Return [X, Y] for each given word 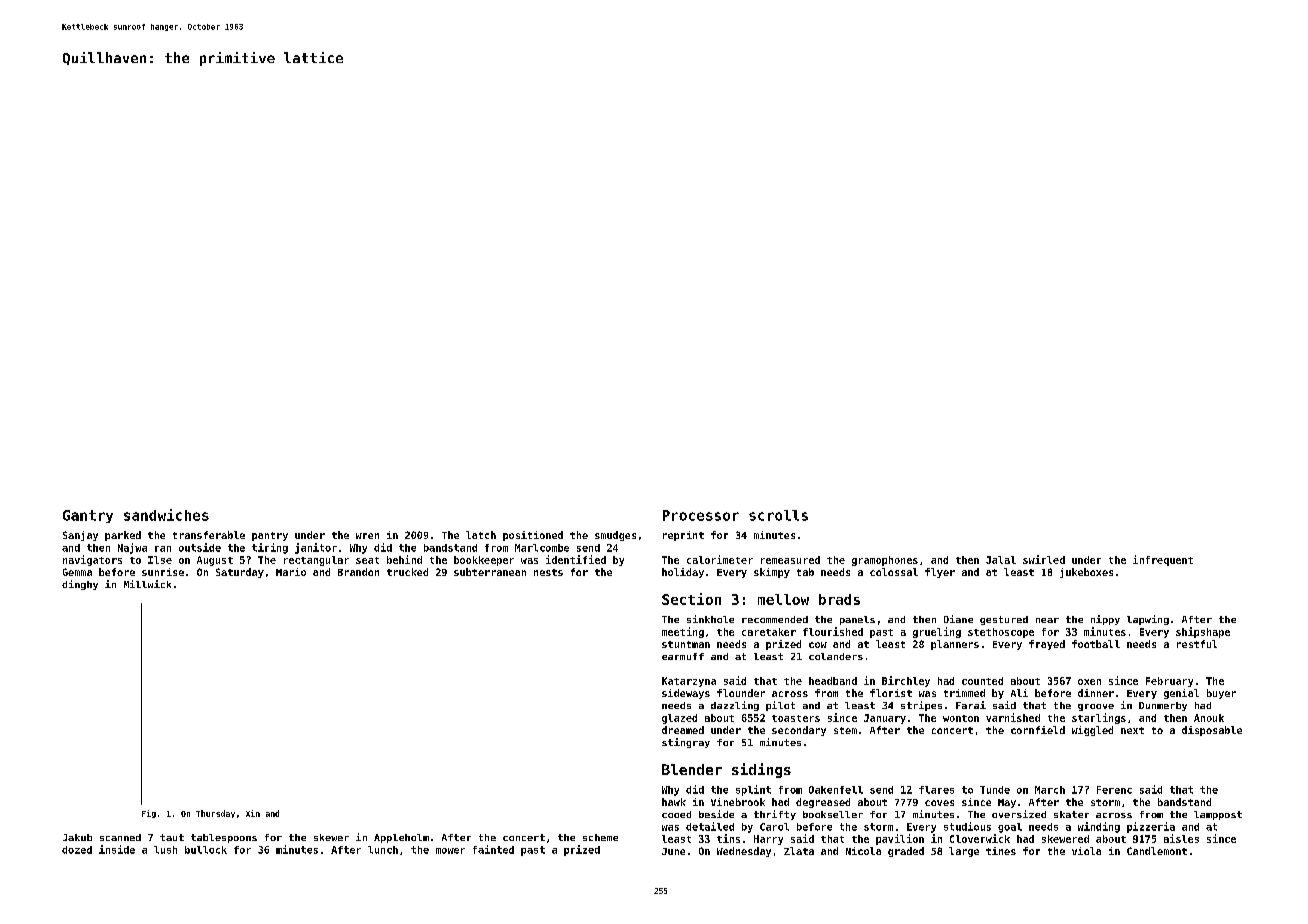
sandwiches [166, 515]
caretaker [769, 632]
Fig [149, 814]
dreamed [683, 730]
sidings [761, 770]
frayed [1047, 645]
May [1007, 803]
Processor [701, 515]
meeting [683, 632]
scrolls [778, 515]
